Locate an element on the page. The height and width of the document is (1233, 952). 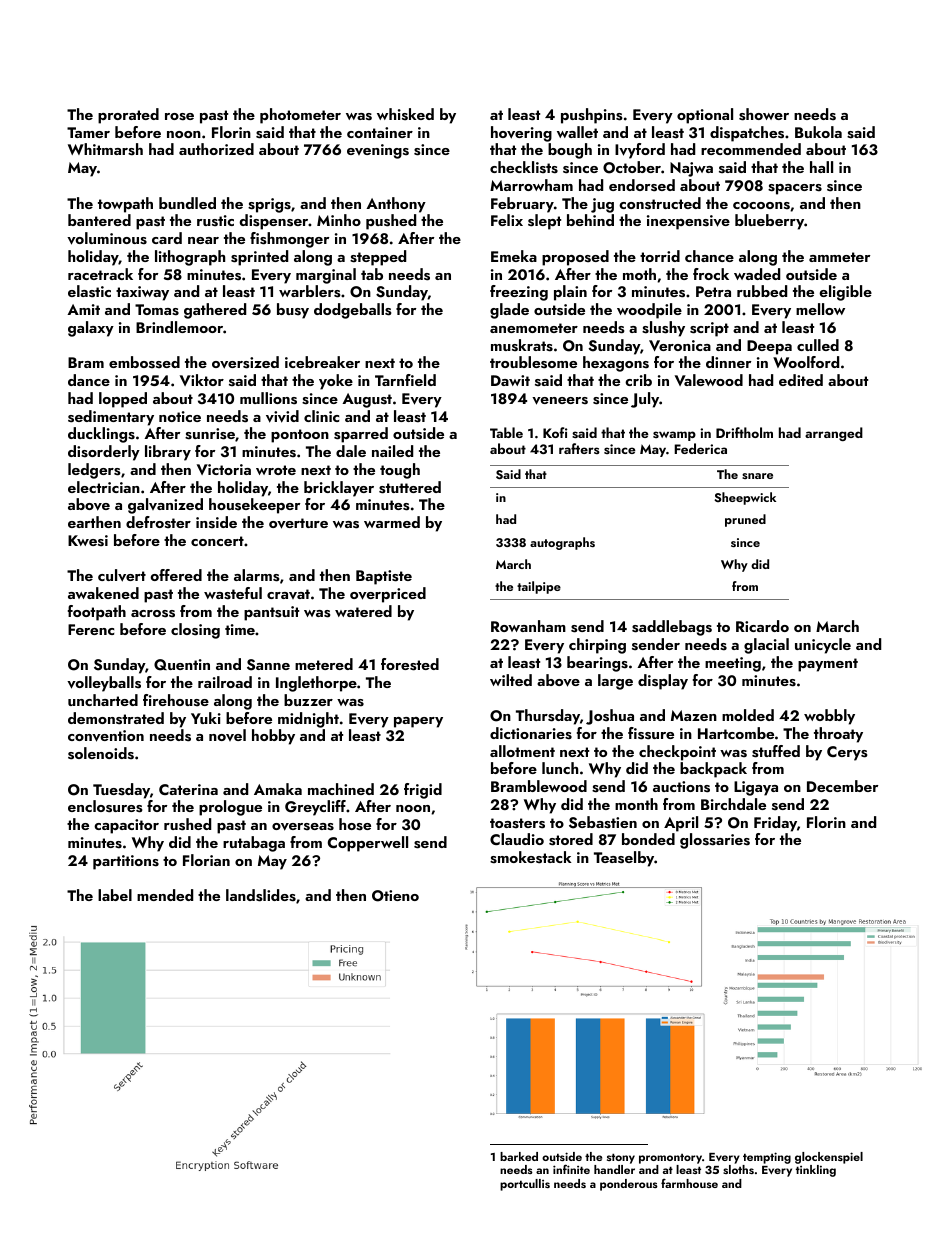
portcullis is located at coordinates (525, 1185).
